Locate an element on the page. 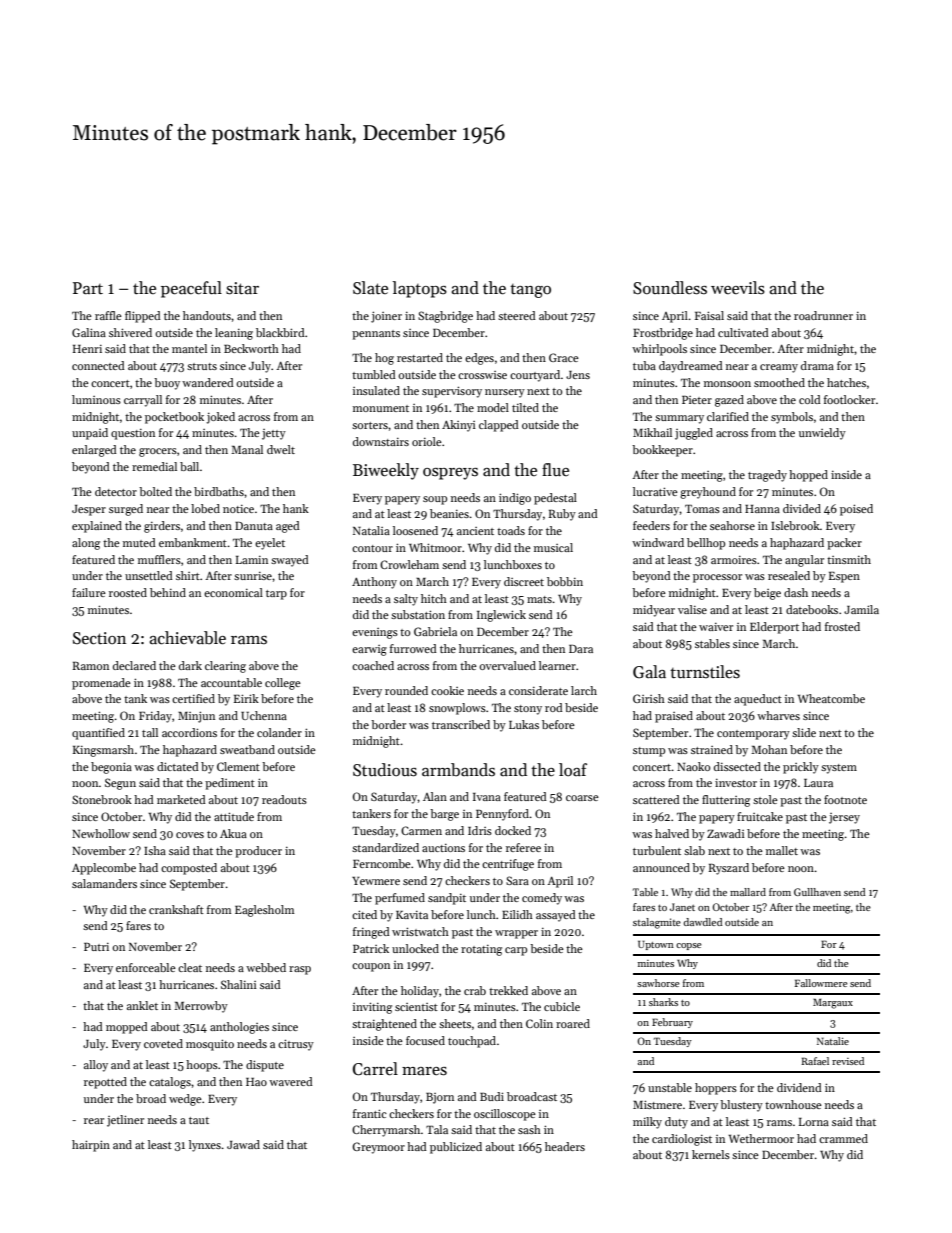 This image has height=1233, width=952. larch is located at coordinates (584, 690).
